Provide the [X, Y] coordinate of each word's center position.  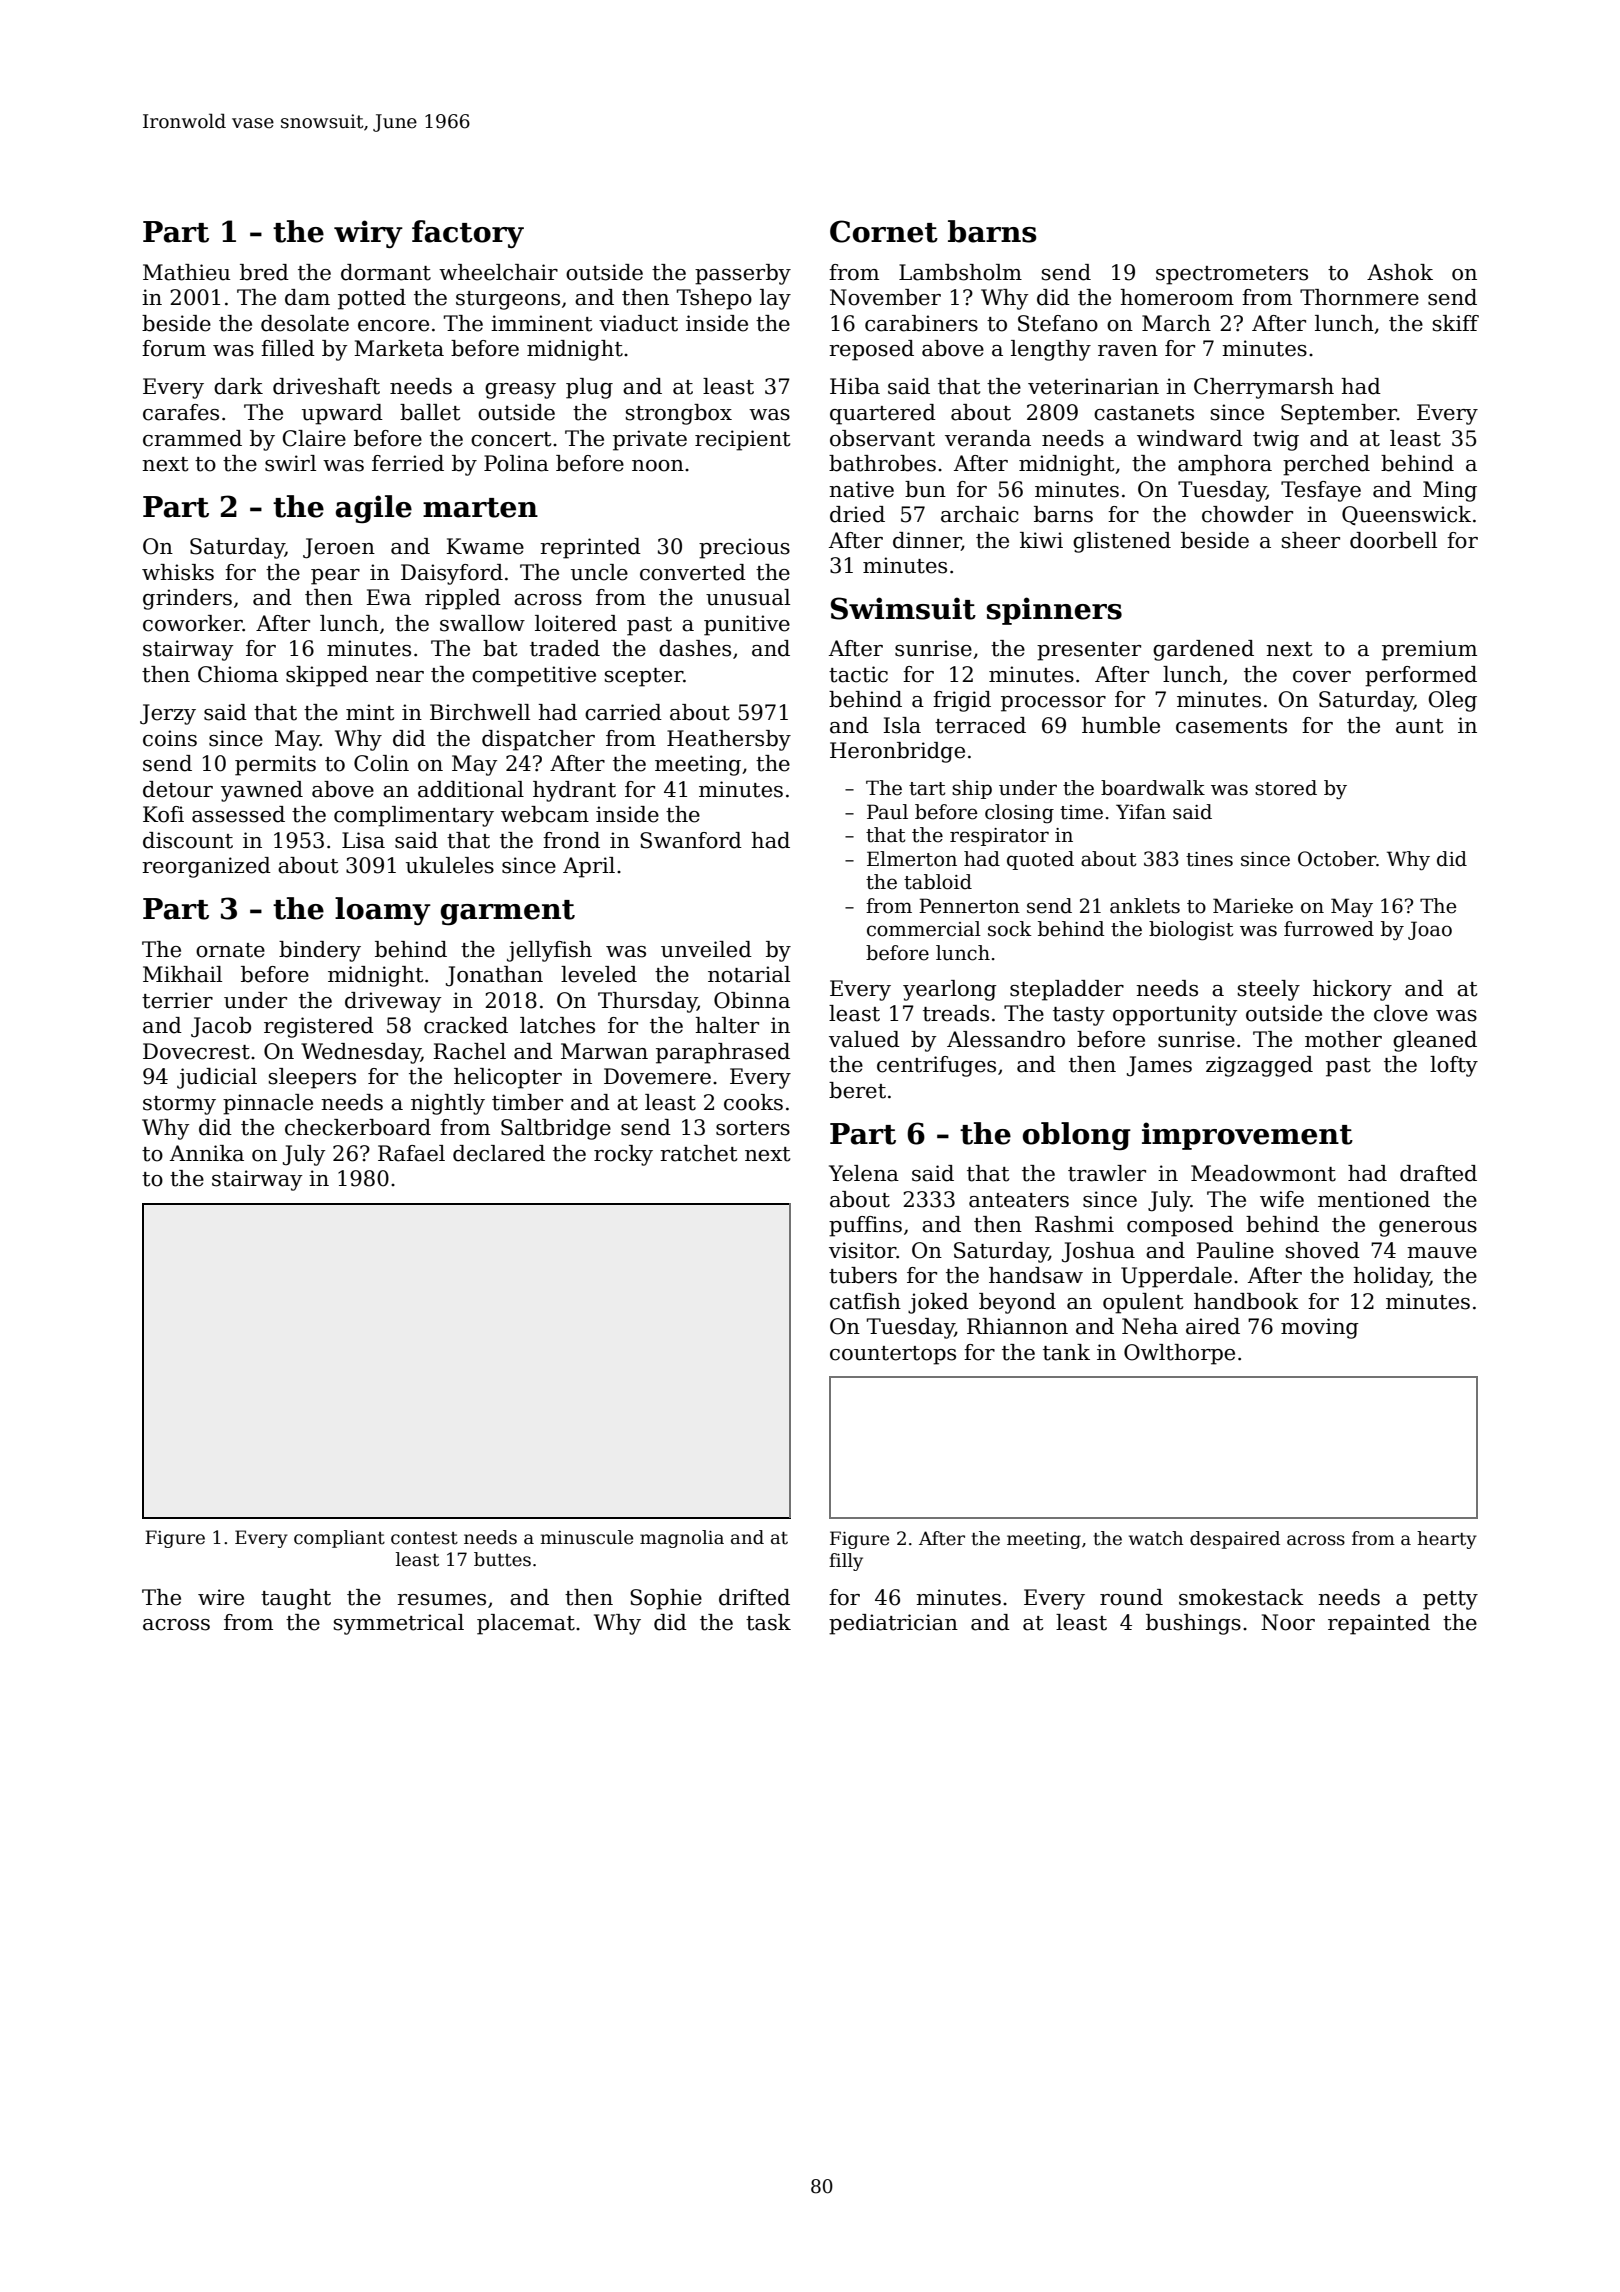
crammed [192, 438]
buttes [502, 1559]
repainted [1379, 1624]
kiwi [1041, 540]
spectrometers [1232, 275]
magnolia [682, 1539]
